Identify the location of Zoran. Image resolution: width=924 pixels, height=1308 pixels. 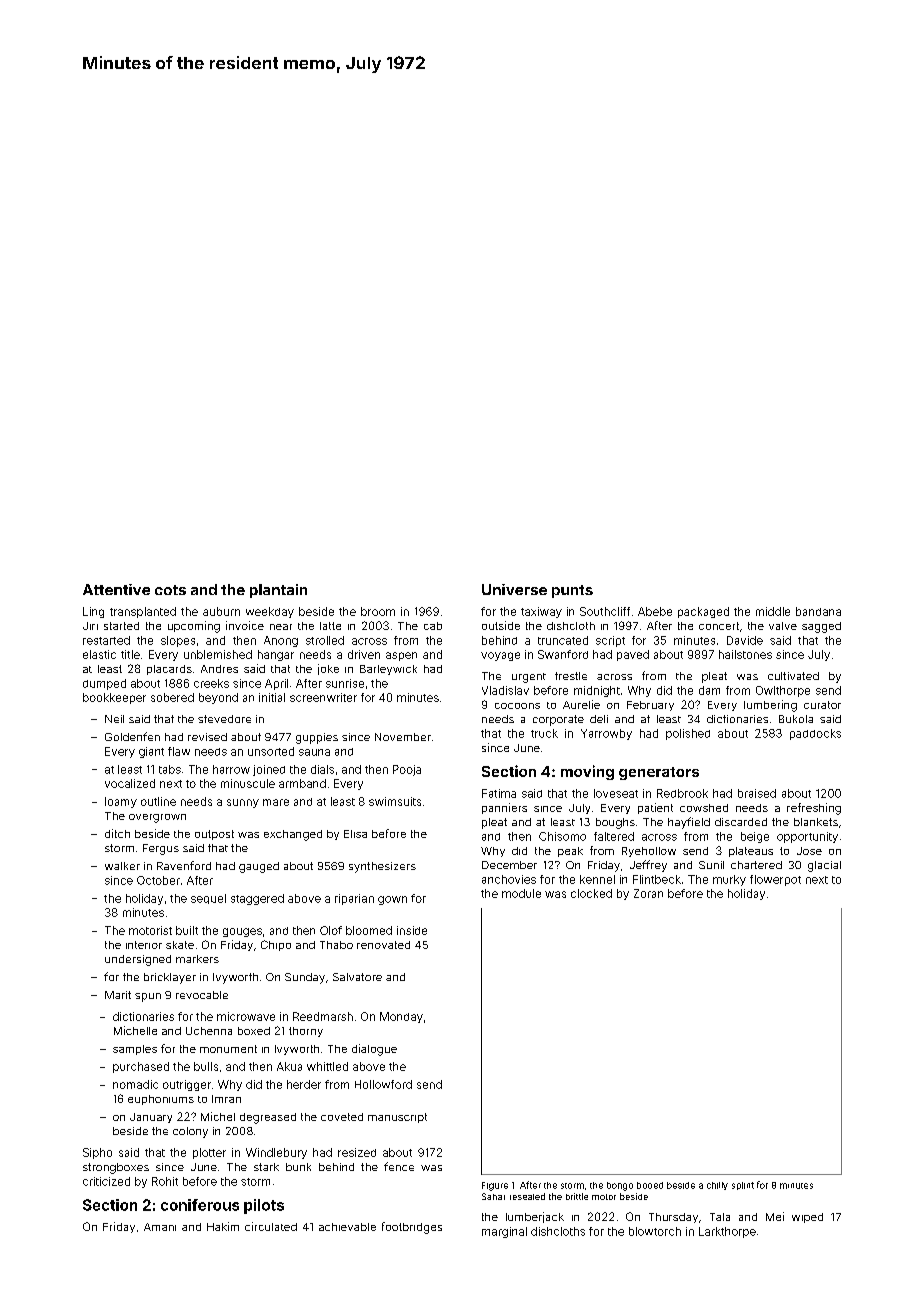
(648, 893).
